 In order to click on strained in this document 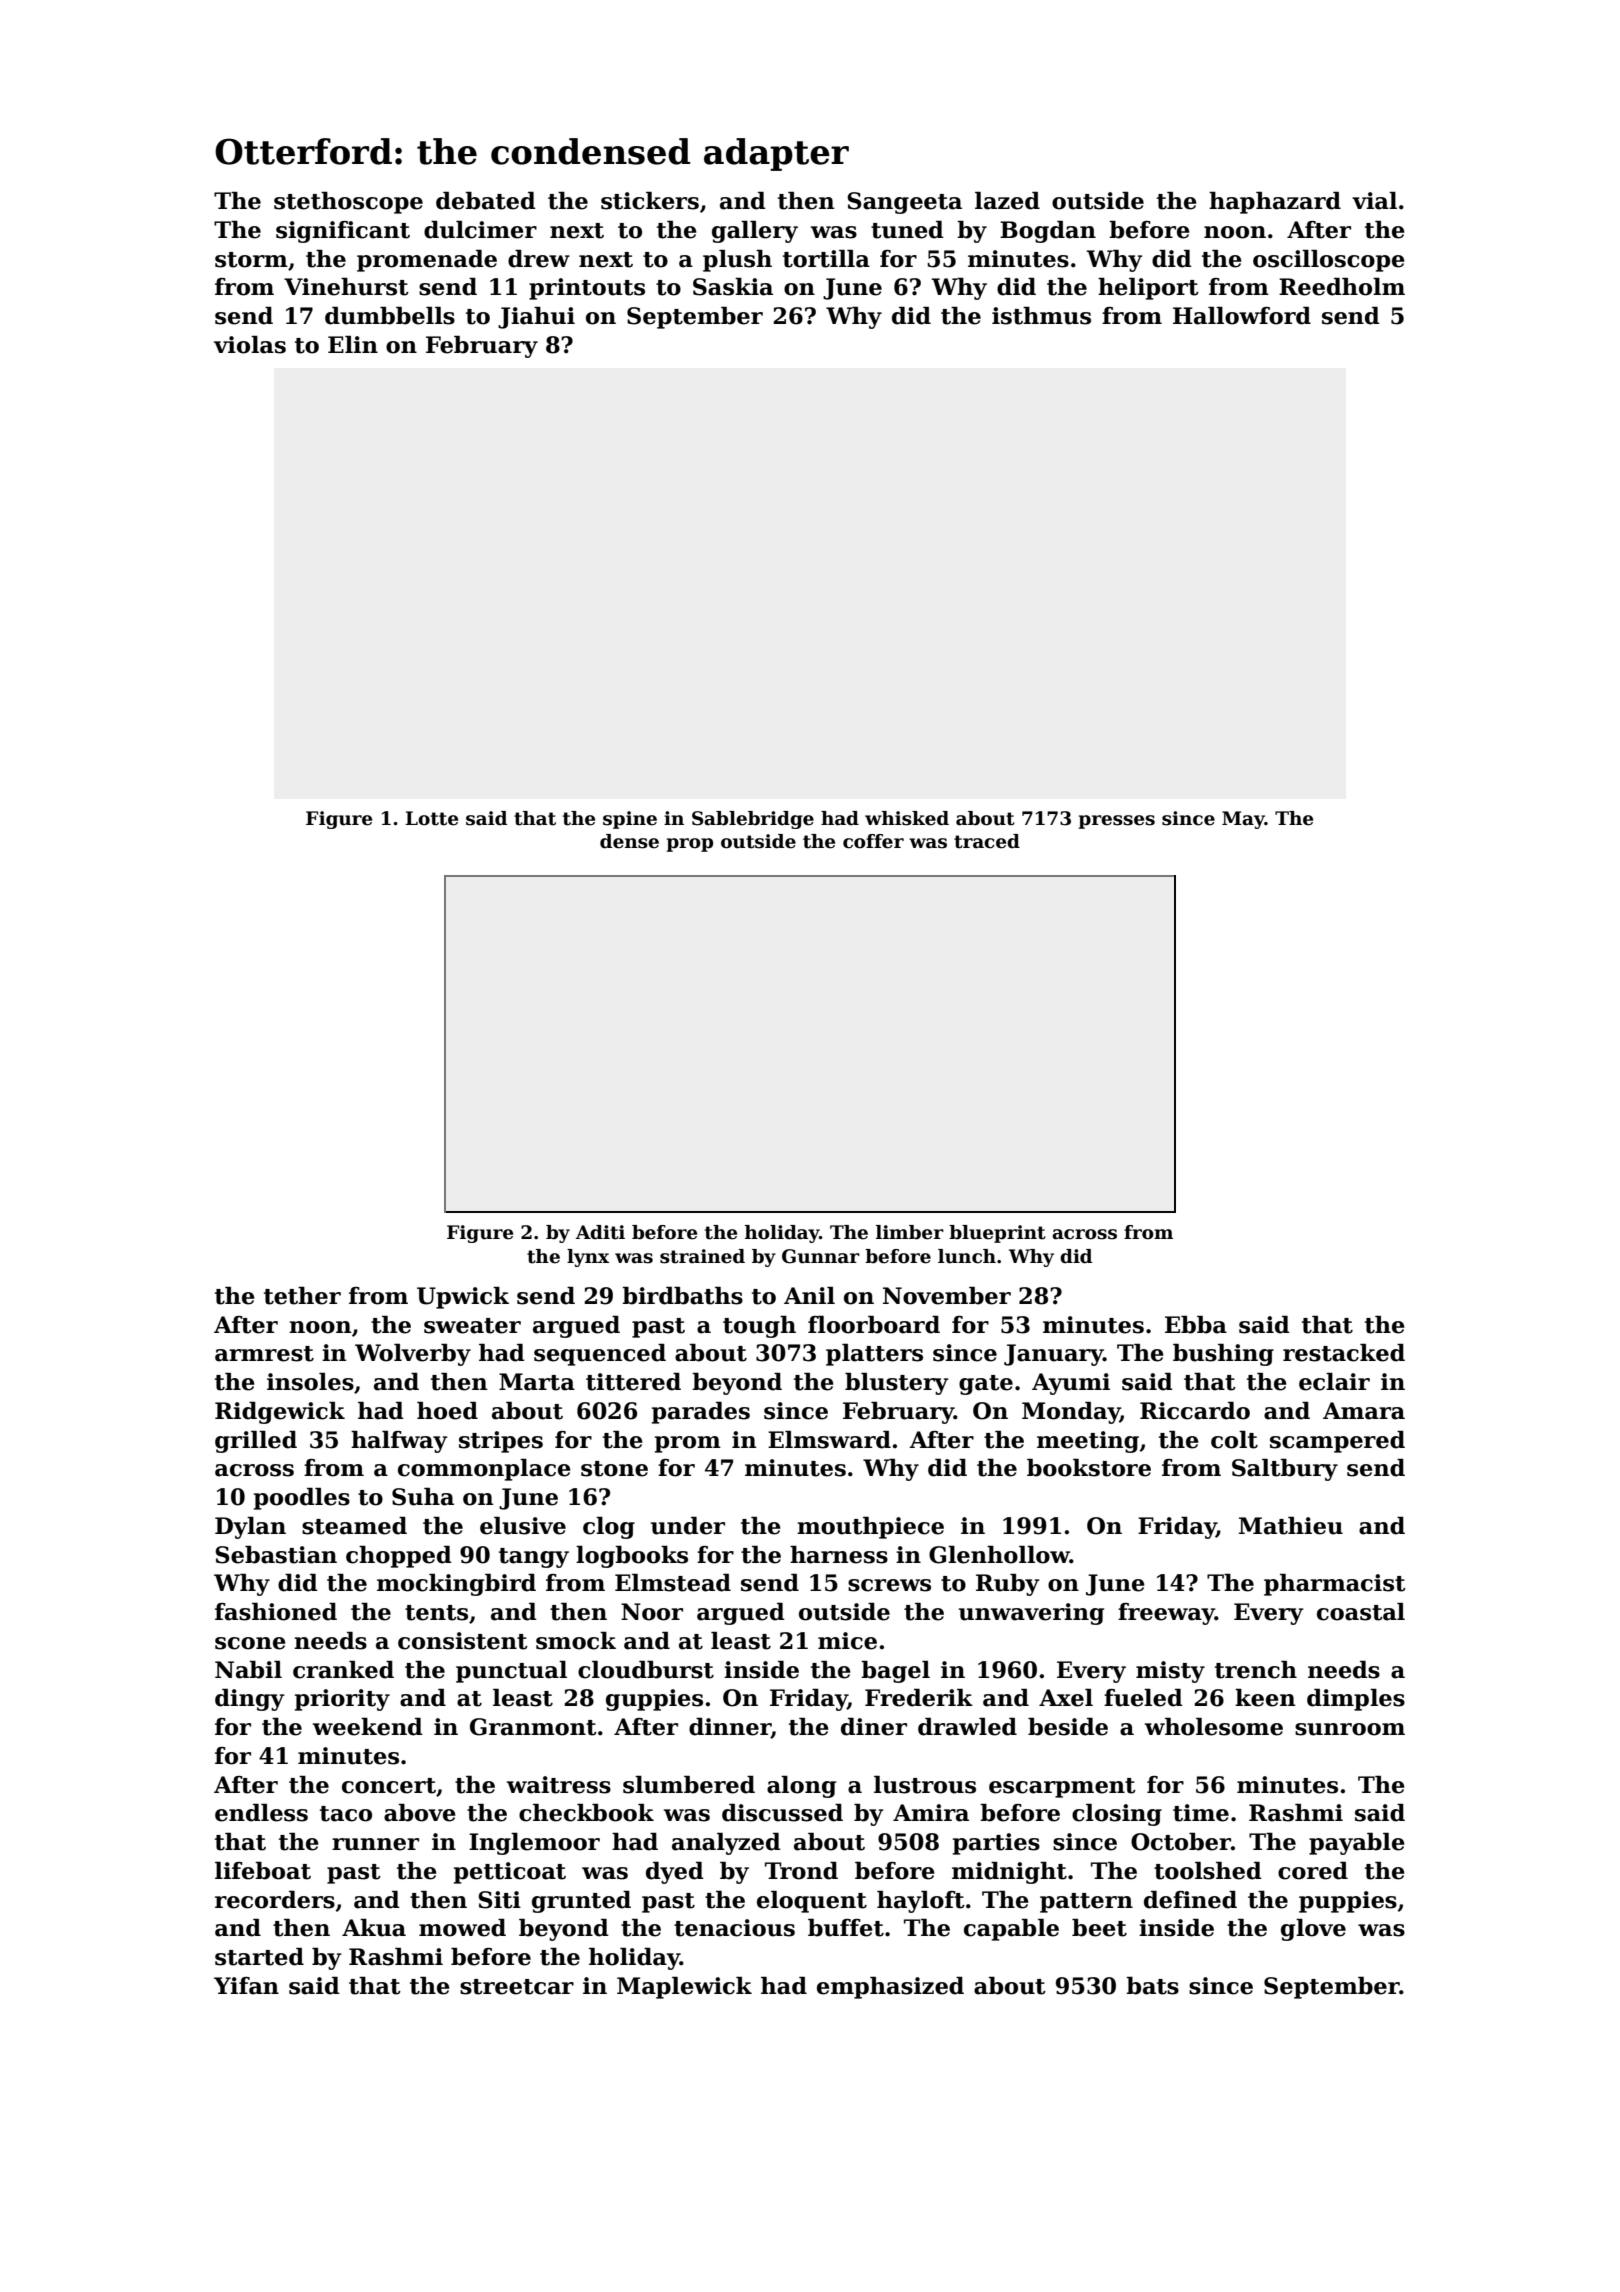, I will do `click(702, 1256)`.
